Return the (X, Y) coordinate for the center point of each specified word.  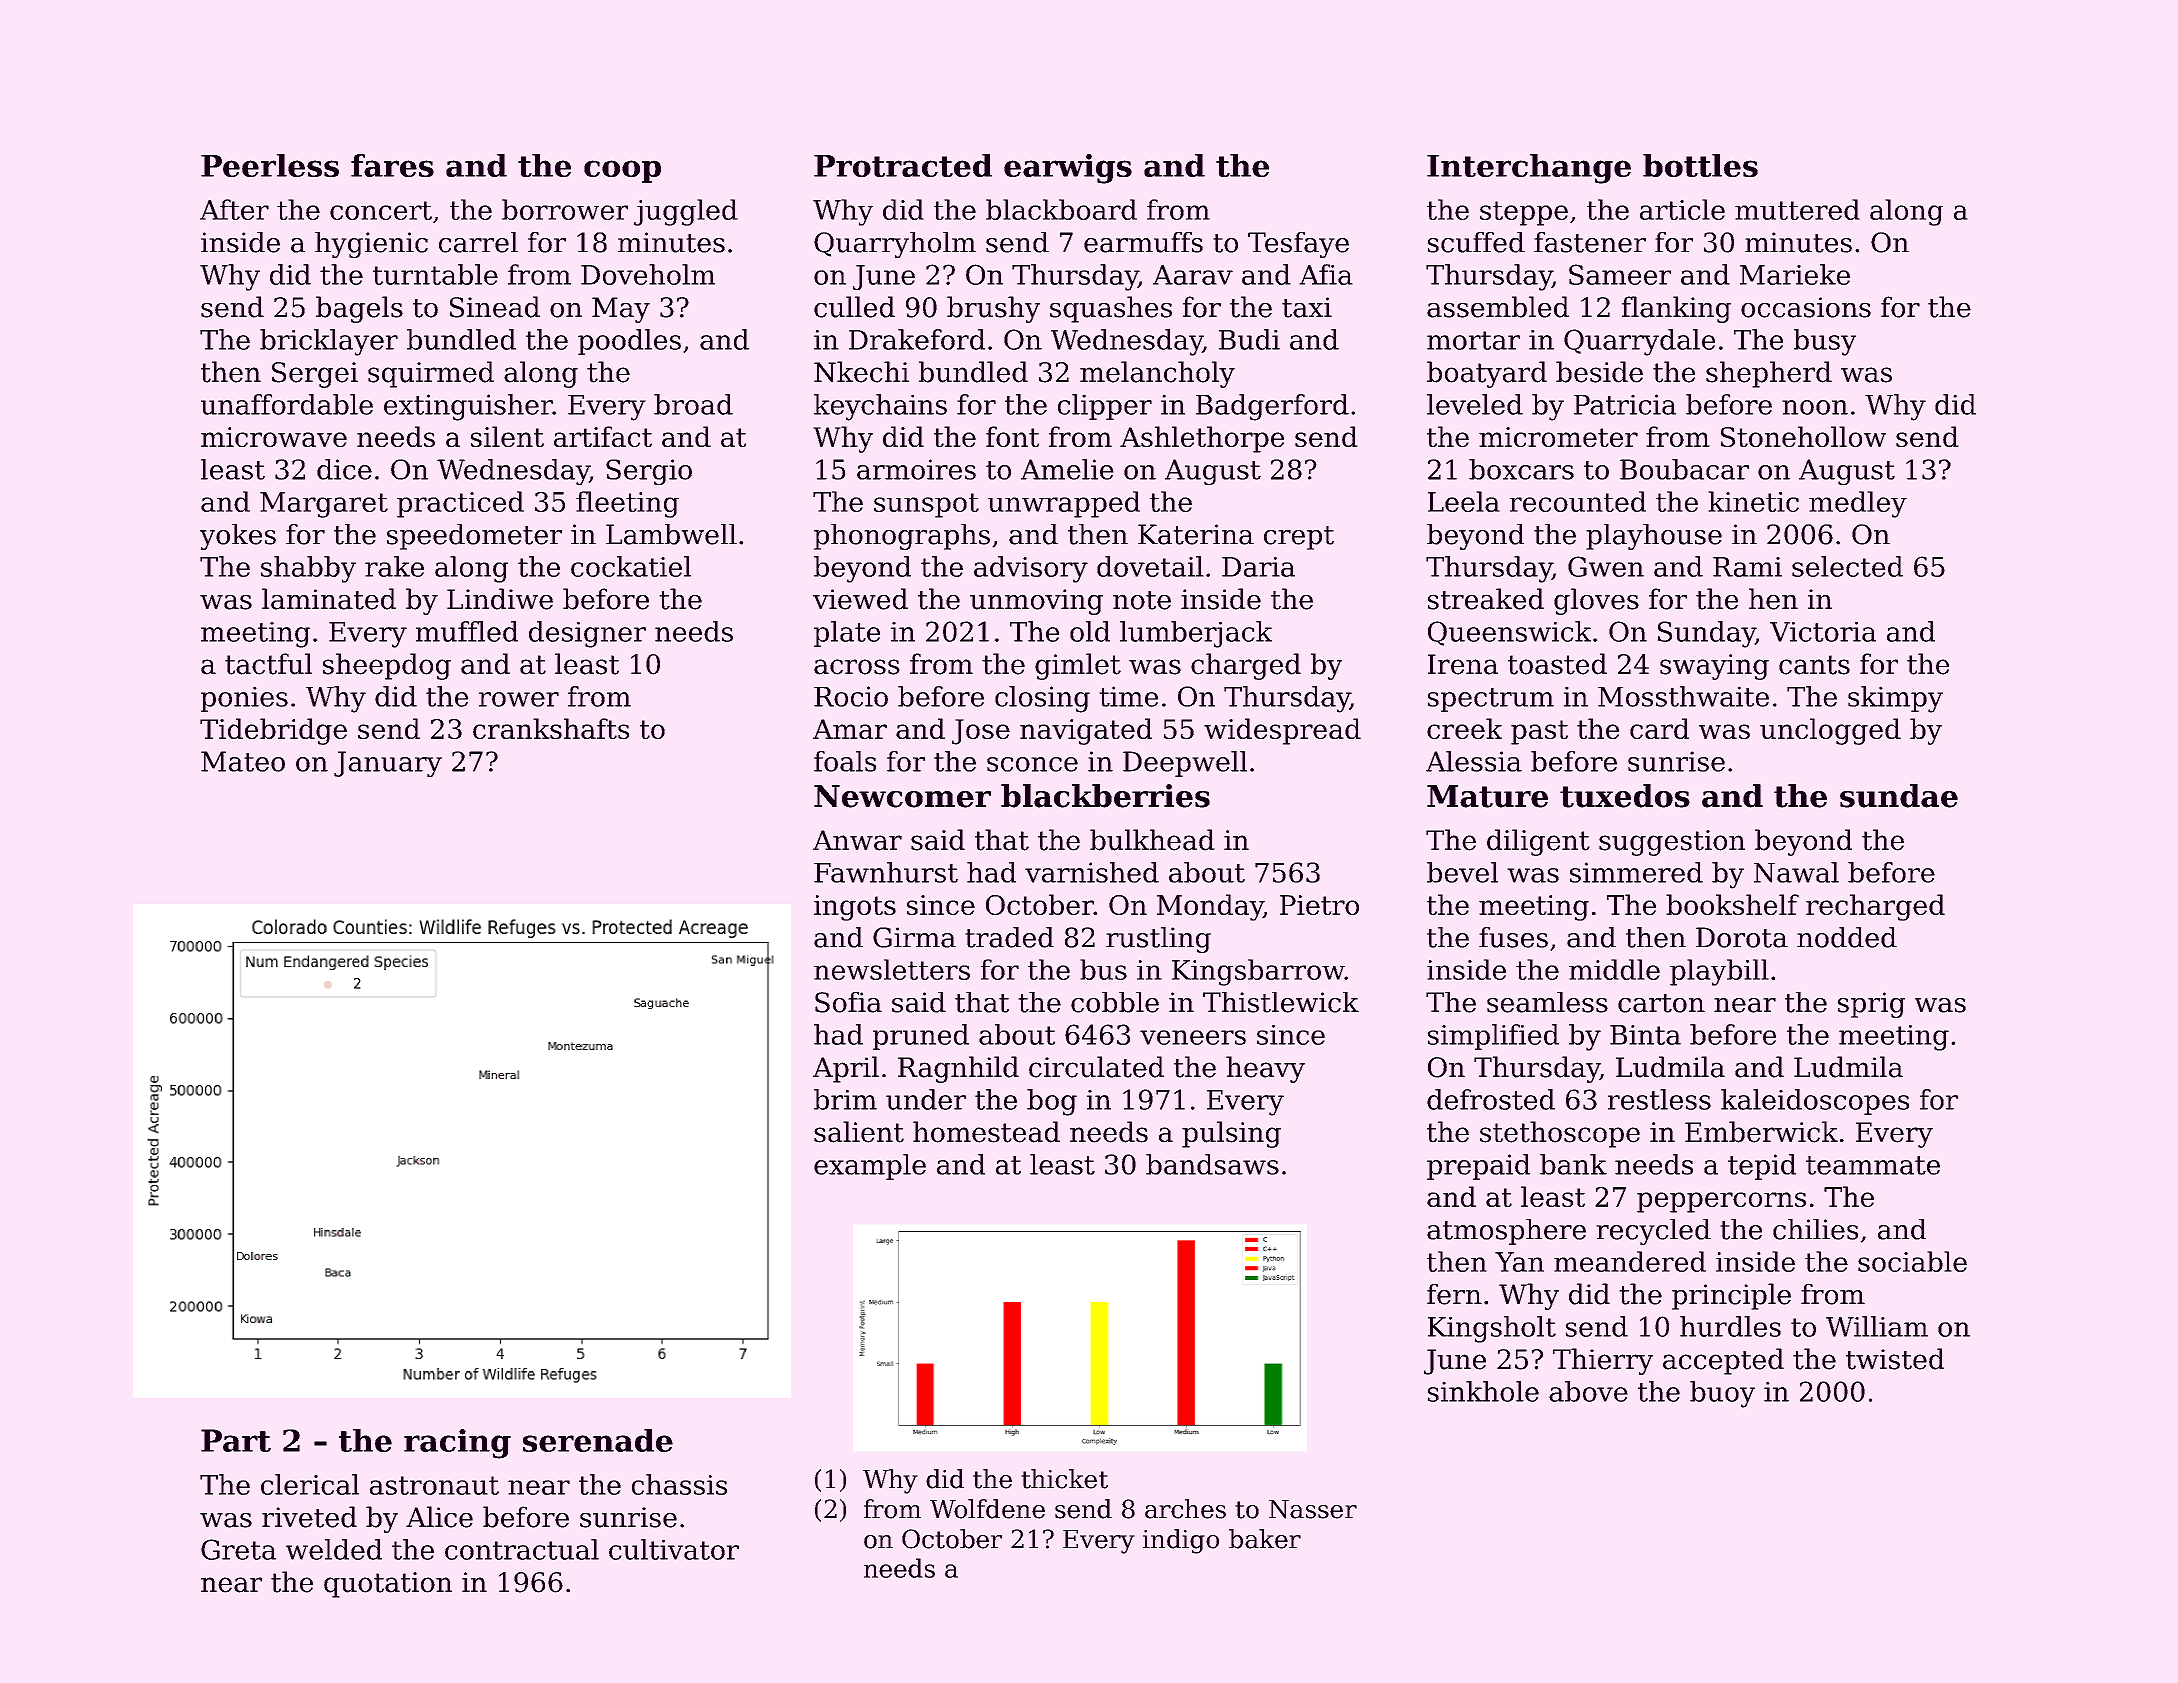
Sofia (848, 1002)
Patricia (1625, 404)
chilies (1815, 1229)
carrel (478, 242)
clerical (310, 1484)
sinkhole (1483, 1391)
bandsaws (1212, 1164)
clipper (1105, 407)
